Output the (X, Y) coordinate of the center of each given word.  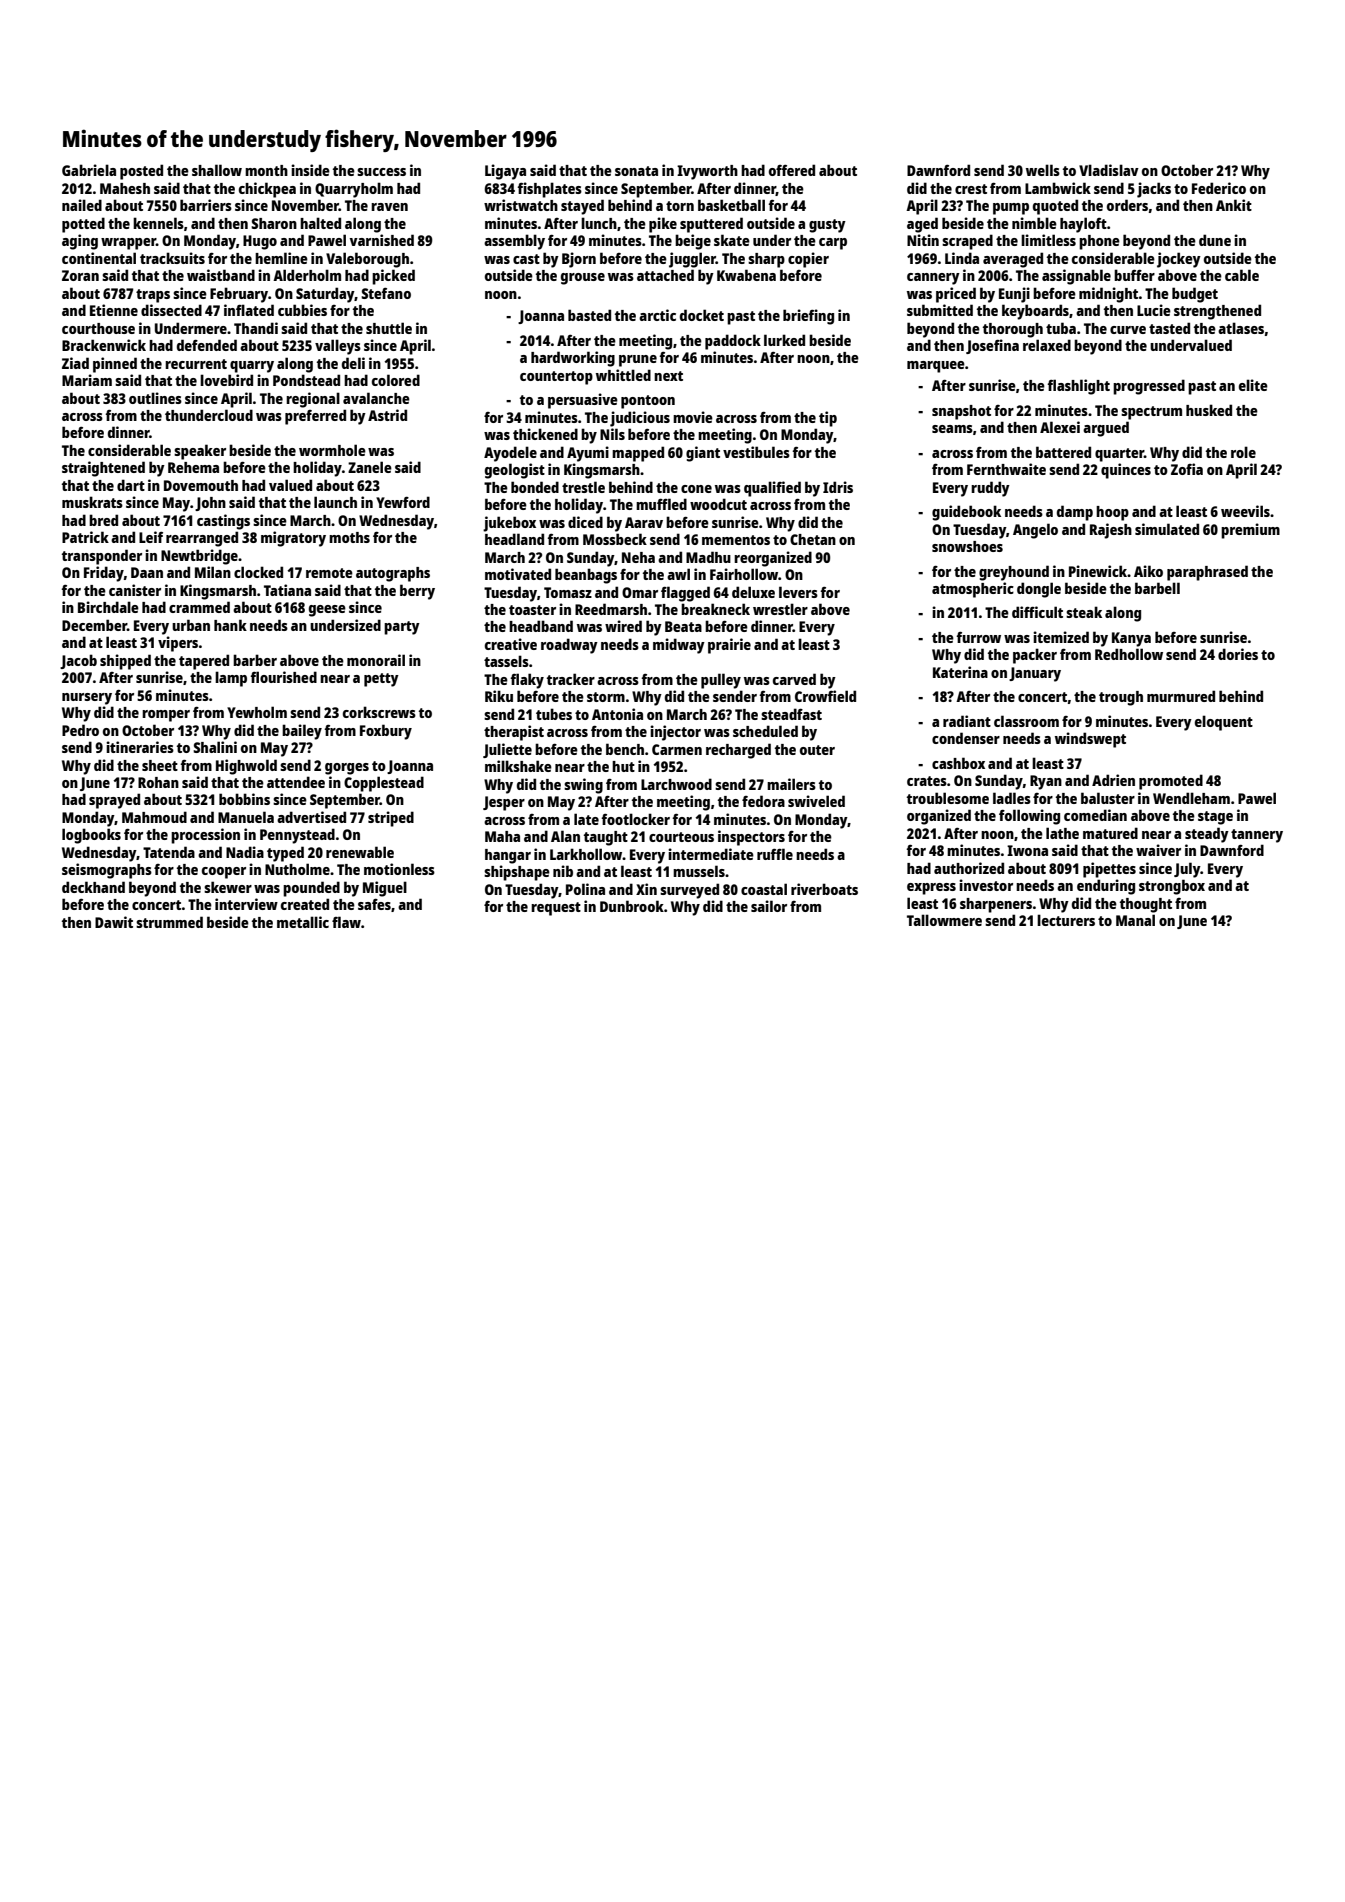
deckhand (93, 887)
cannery (933, 279)
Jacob (78, 661)
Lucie (1154, 310)
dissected (171, 310)
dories (1238, 654)
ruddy (990, 489)
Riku (499, 696)
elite (1253, 385)
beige (693, 242)
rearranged (202, 539)
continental (99, 258)
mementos (736, 540)
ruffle (775, 854)
